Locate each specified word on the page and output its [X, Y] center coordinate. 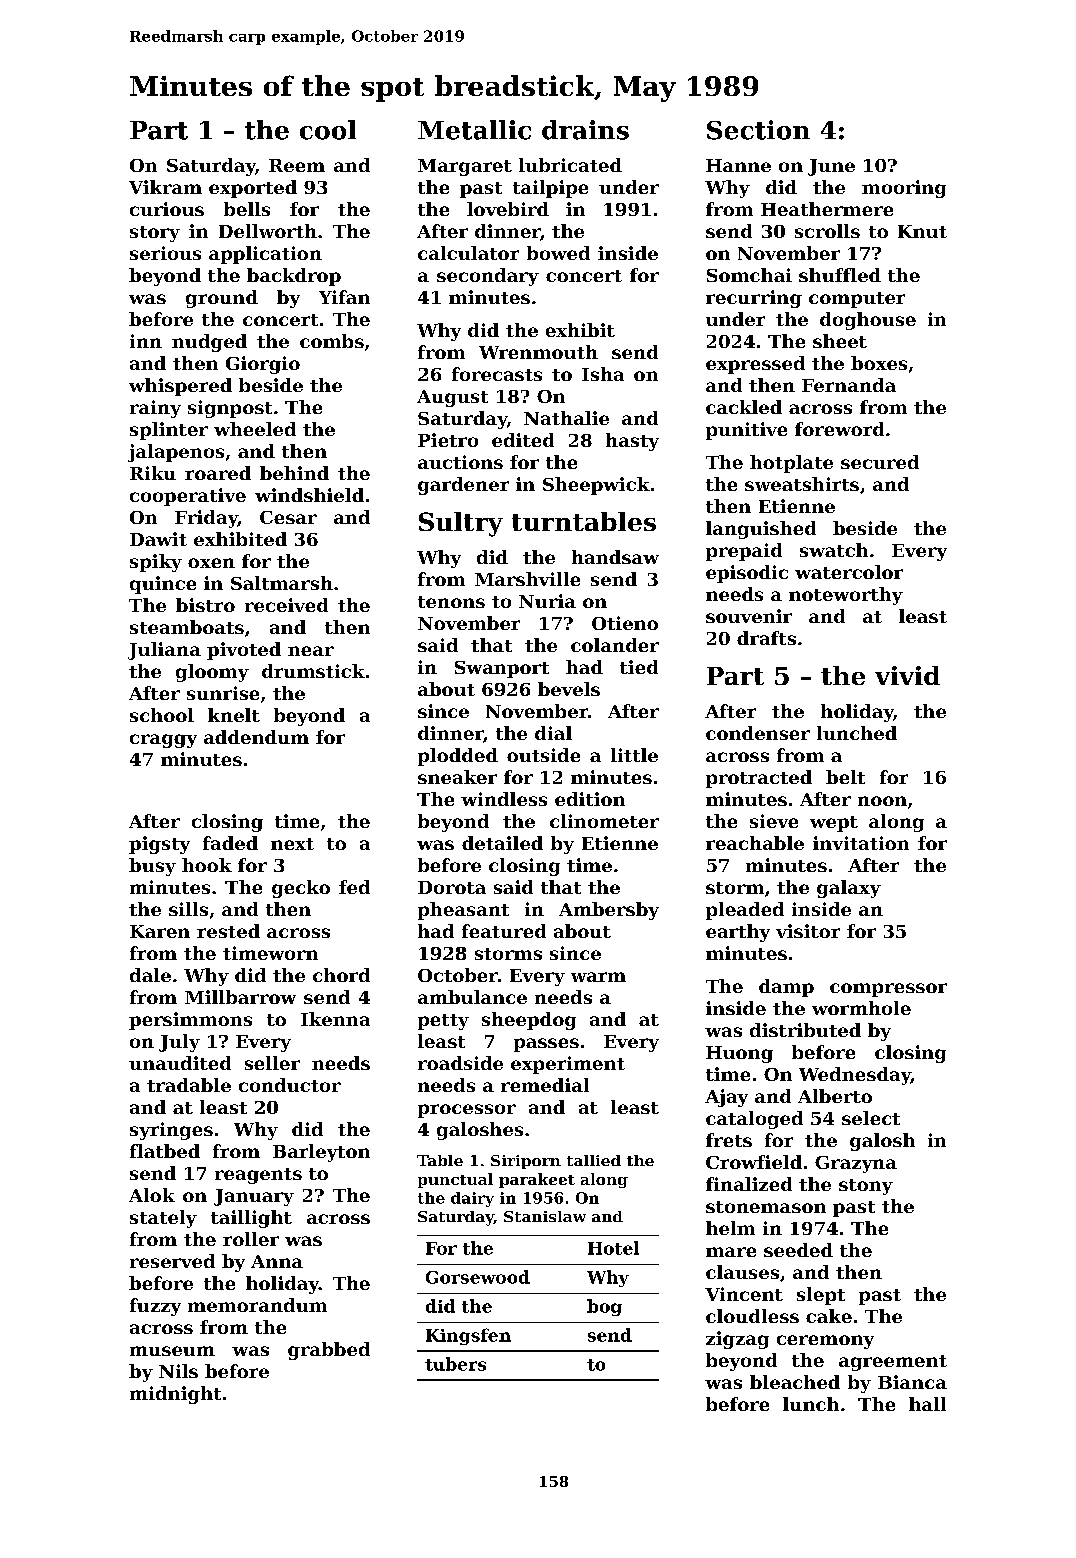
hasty [632, 442]
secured [880, 462]
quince [163, 585]
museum [172, 1351]
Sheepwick [596, 486]
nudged [209, 343]
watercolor [849, 572]
